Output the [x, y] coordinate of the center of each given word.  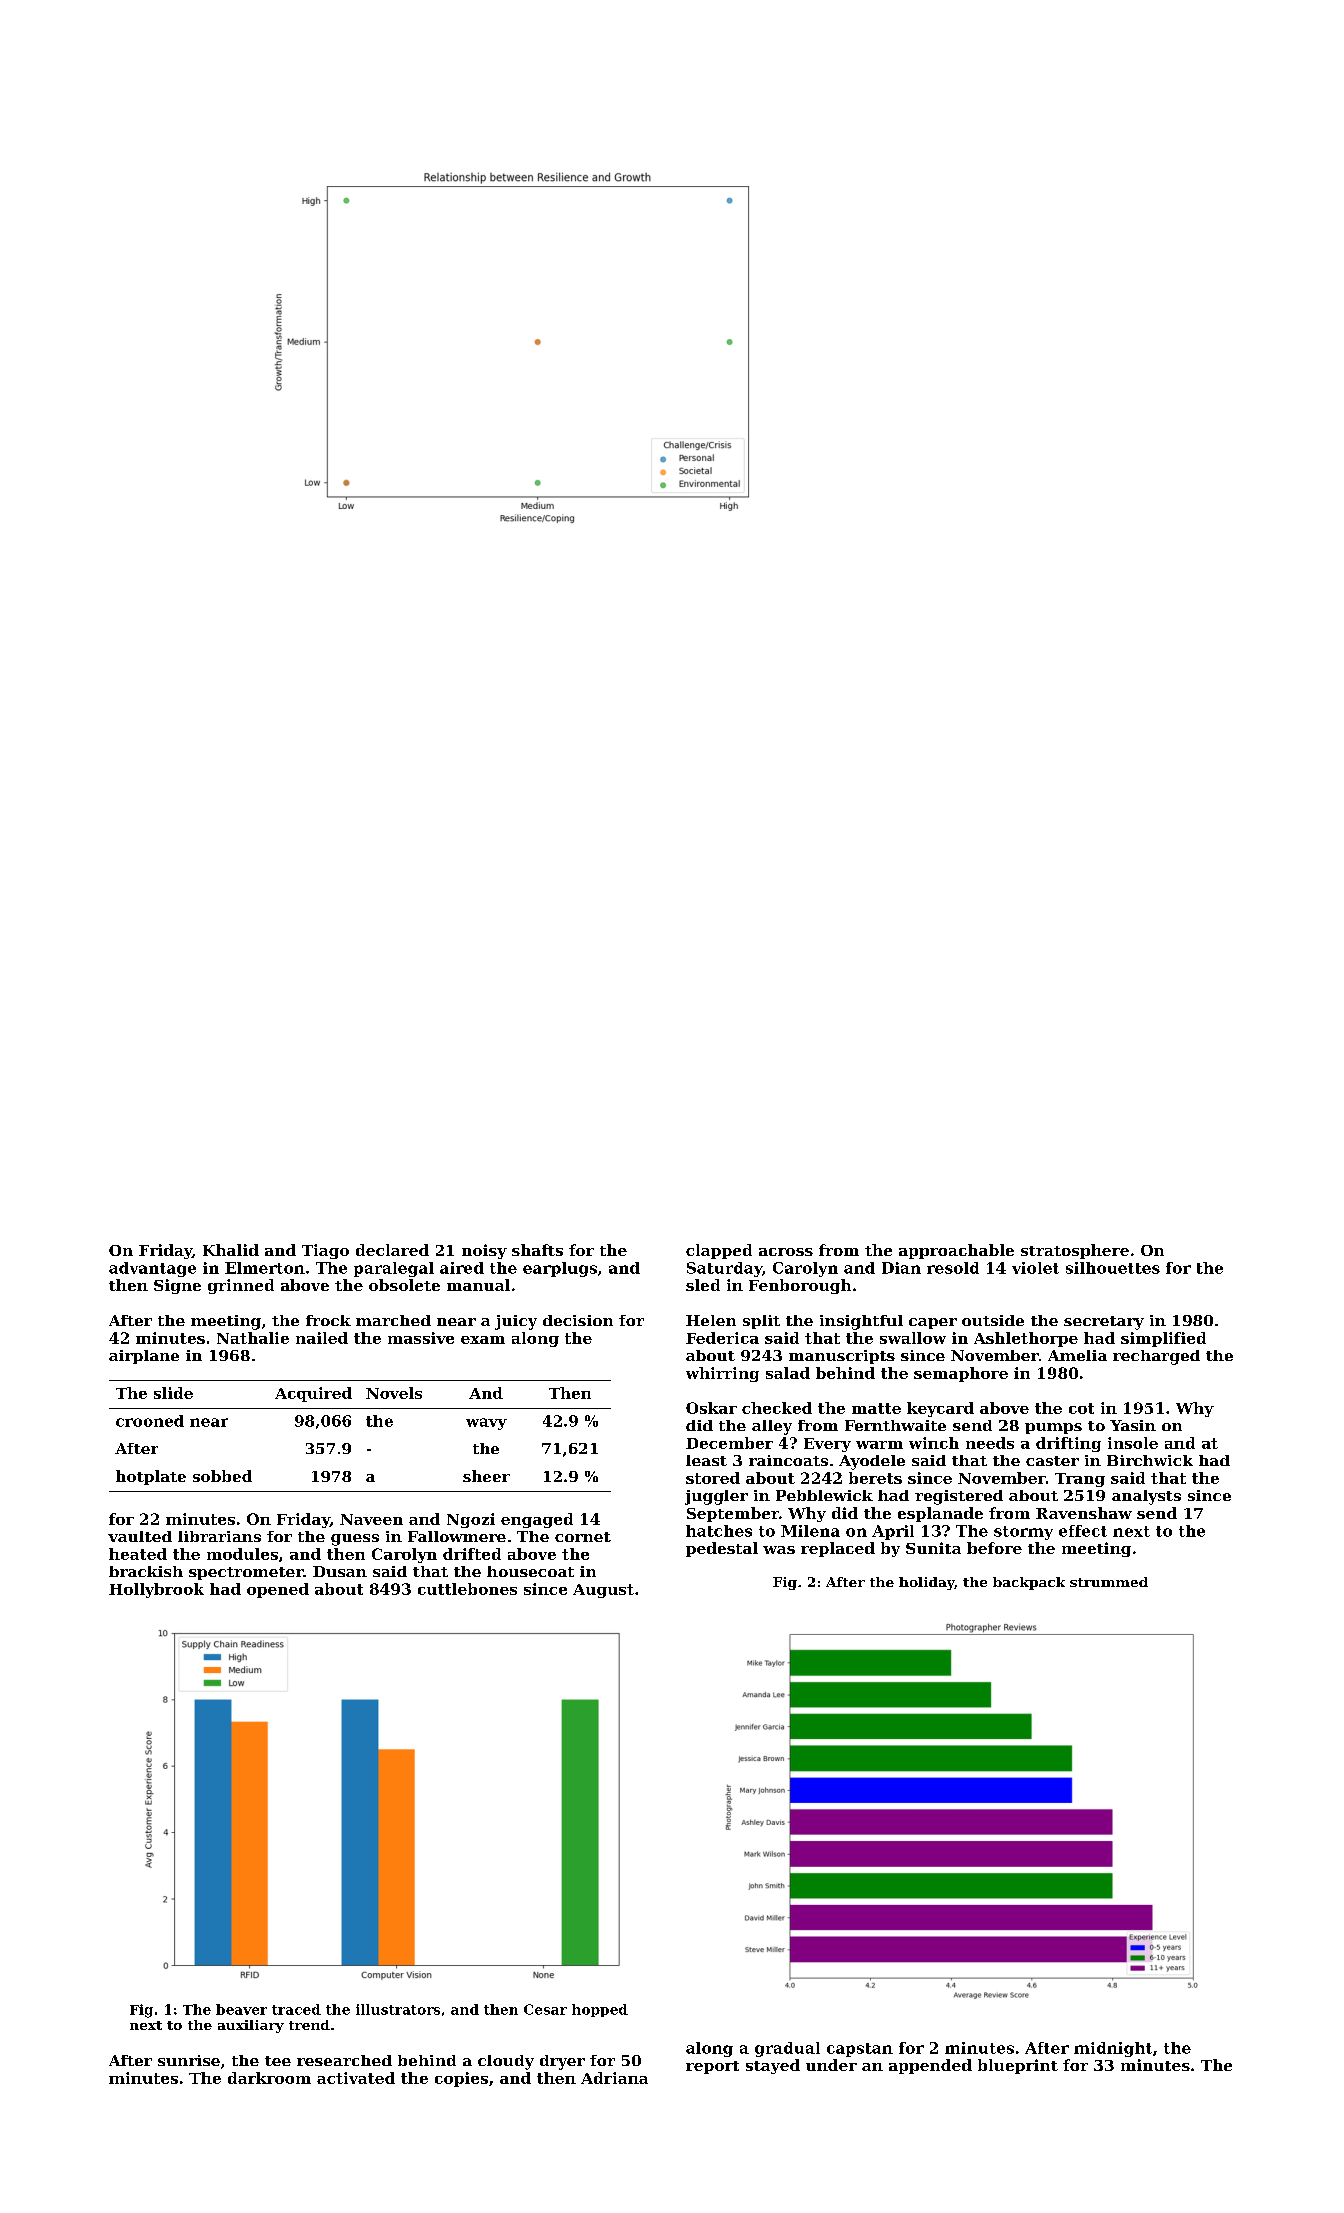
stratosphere [1075, 1251]
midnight [1113, 2049]
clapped [719, 1251]
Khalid [231, 1250]
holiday [926, 1583]
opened [278, 1590]
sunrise [189, 2060]
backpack [1029, 1583]
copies [461, 2079]
